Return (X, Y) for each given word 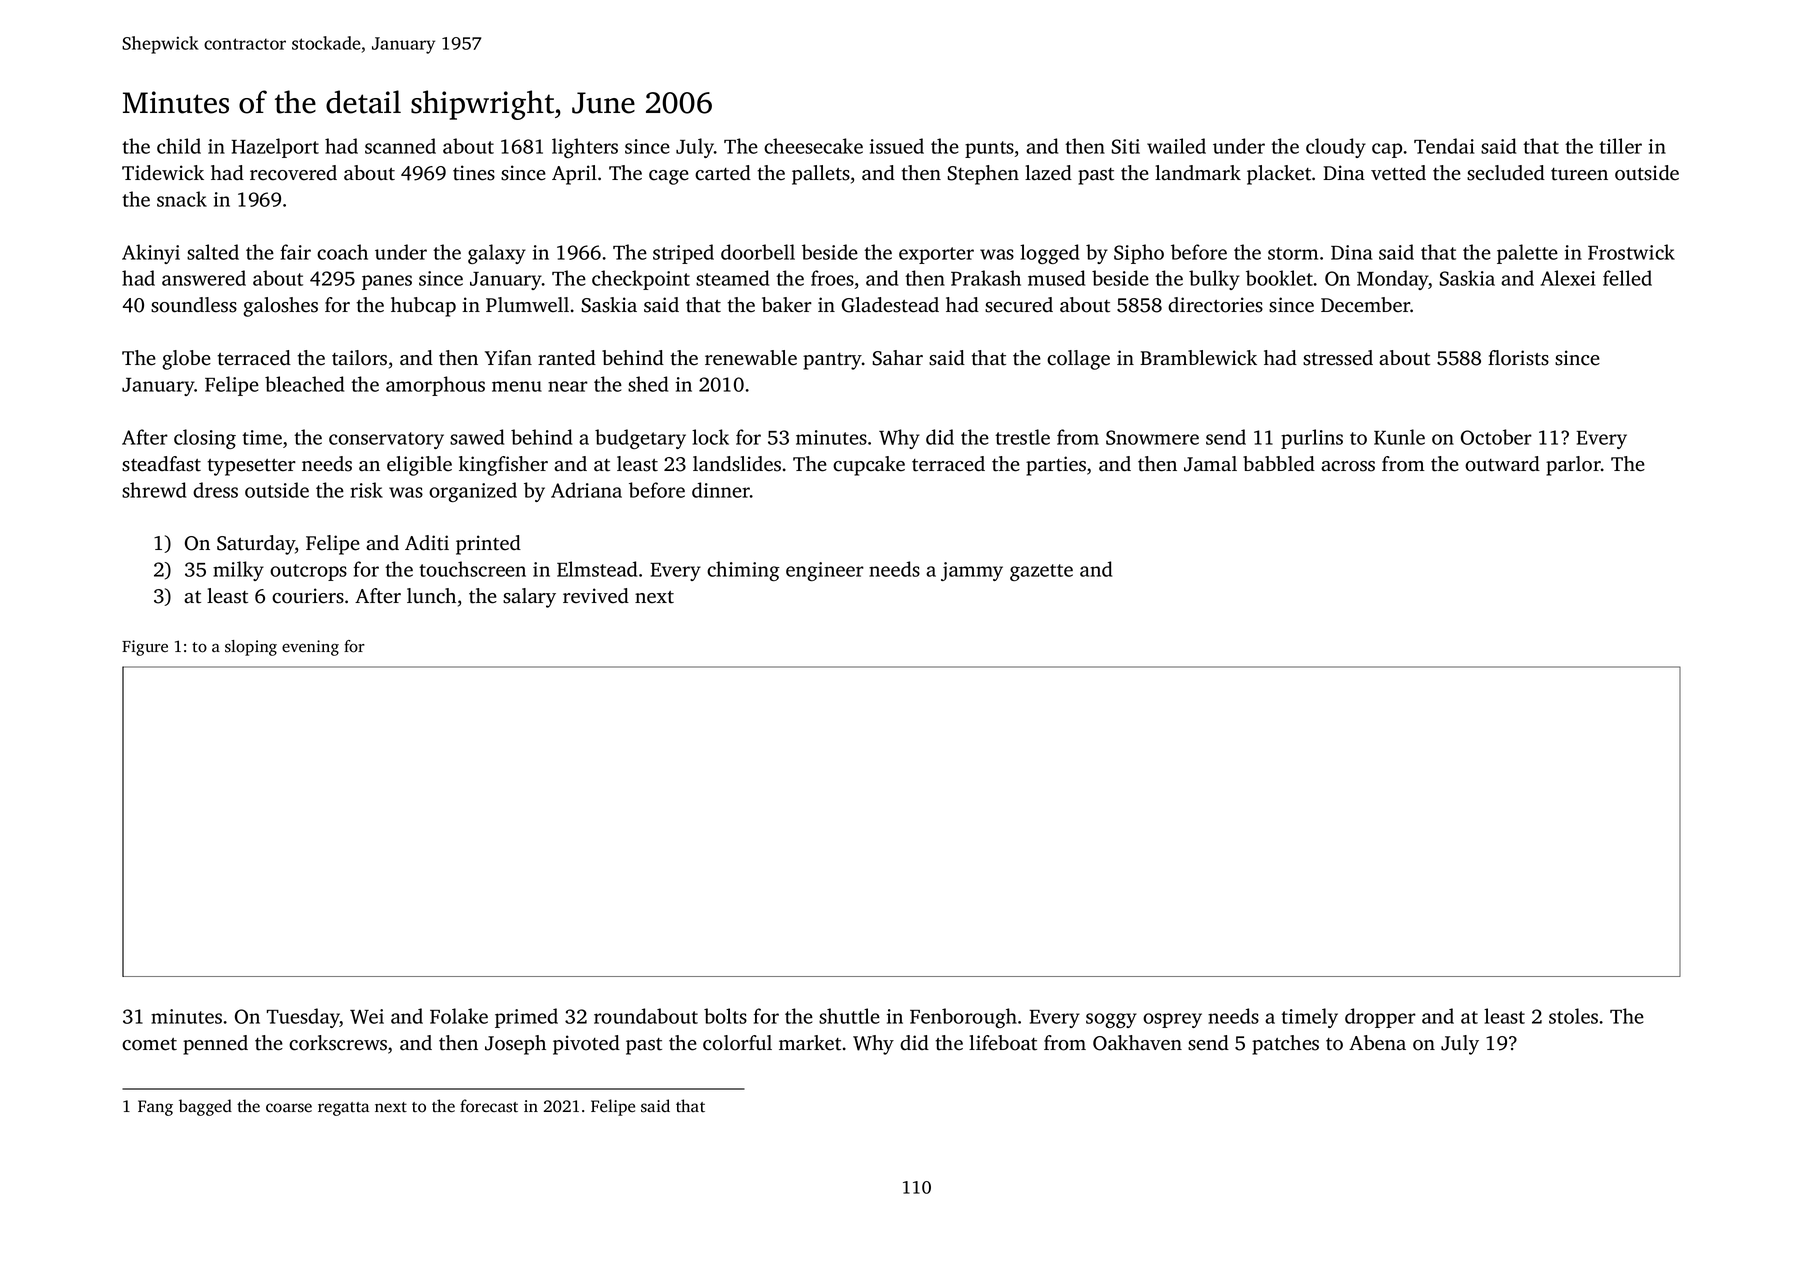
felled (1627, 278)
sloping (251, 648)
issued (897, 146)
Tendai (1444, 146)
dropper (1380, 1018)
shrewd (154, 490)
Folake (459, 1016)
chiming (743, 571)
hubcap (423, 307)
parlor (1573, 466)
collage (1078, 360)
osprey (1172, 1020)
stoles (1573, 1016)
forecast (489, 1106)
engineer (825, 571)
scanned (400, 146)
